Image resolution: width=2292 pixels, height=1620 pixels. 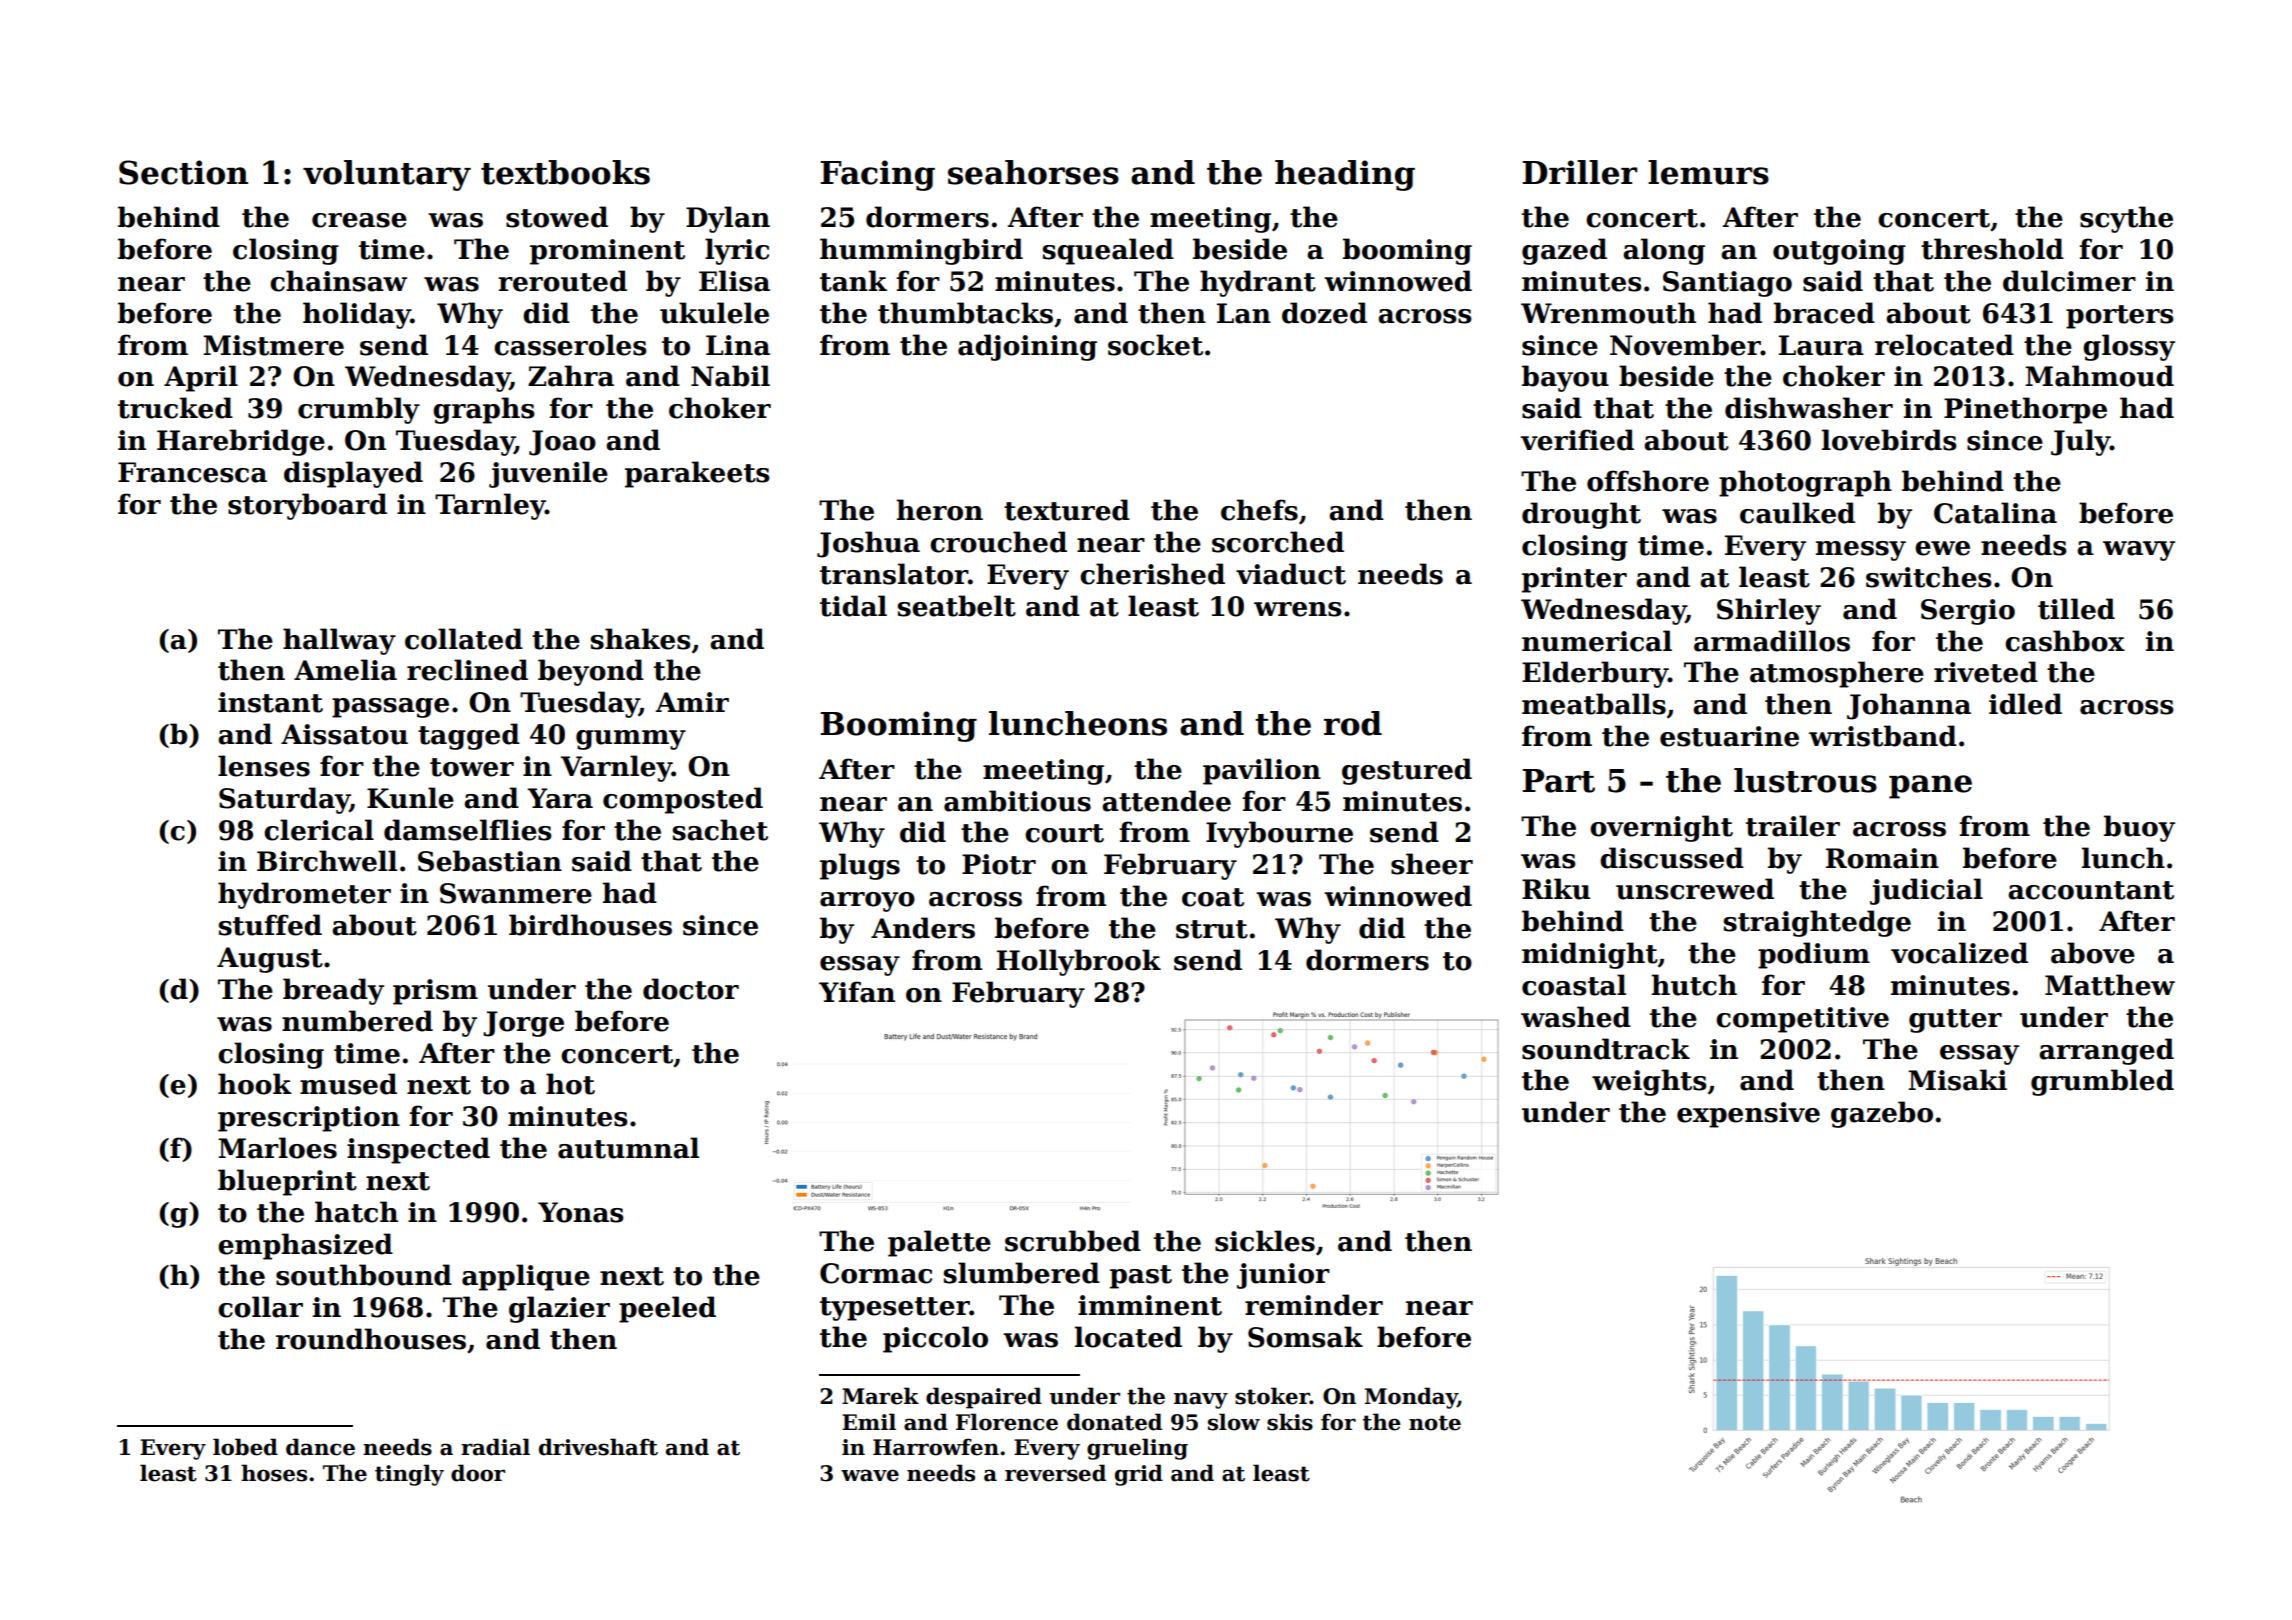 I want to click on messy, so click(x=1861, y=551).
